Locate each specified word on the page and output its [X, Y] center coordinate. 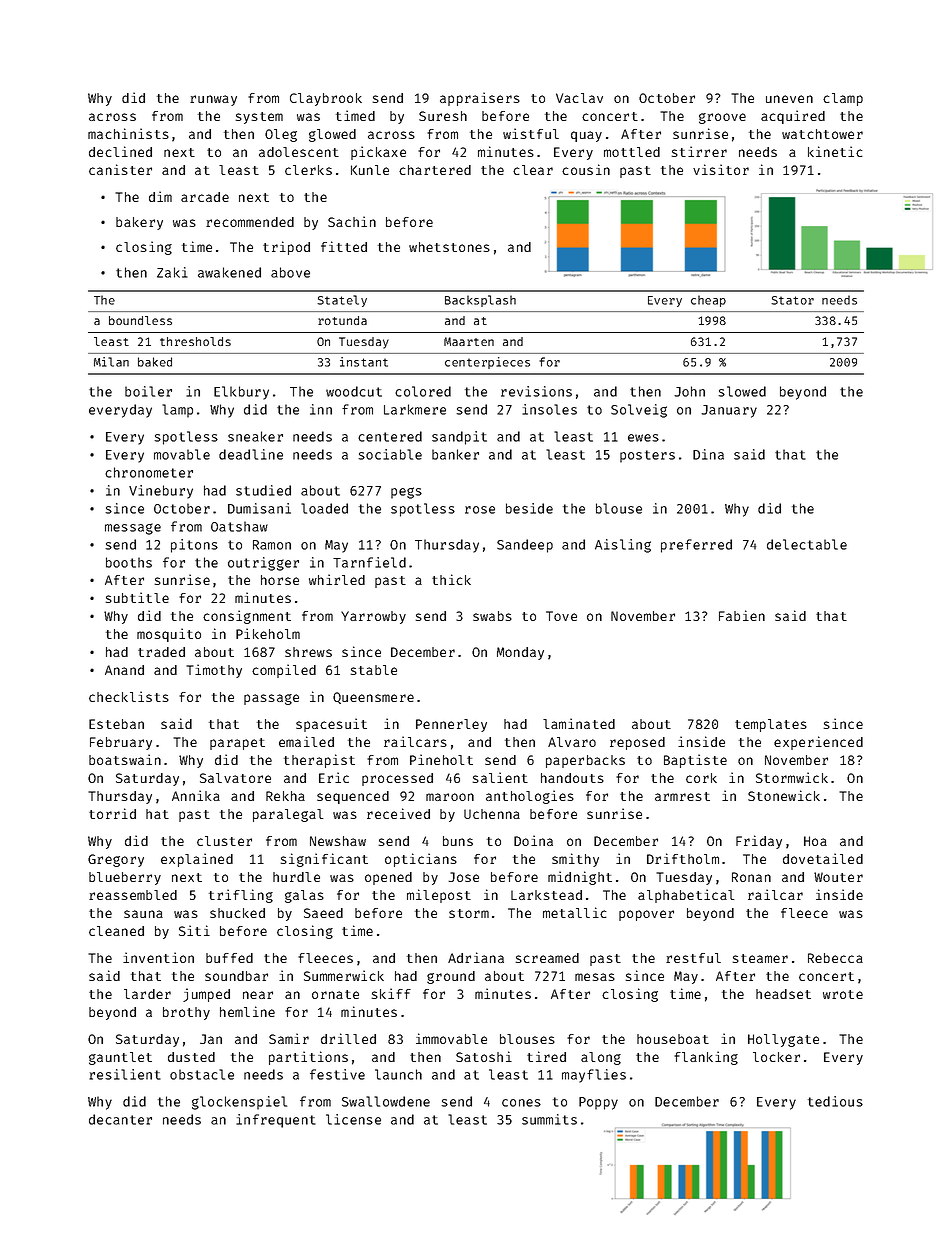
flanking [706, 1058]
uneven [789, 99]
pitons [194, 546]
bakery [139, 223]
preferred [696, 546]
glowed [332, 135]
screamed [547, 958]
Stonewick [784, 795]
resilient [125, 1074]
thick [451, 579]
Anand [124, 670]
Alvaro [572, 742]
